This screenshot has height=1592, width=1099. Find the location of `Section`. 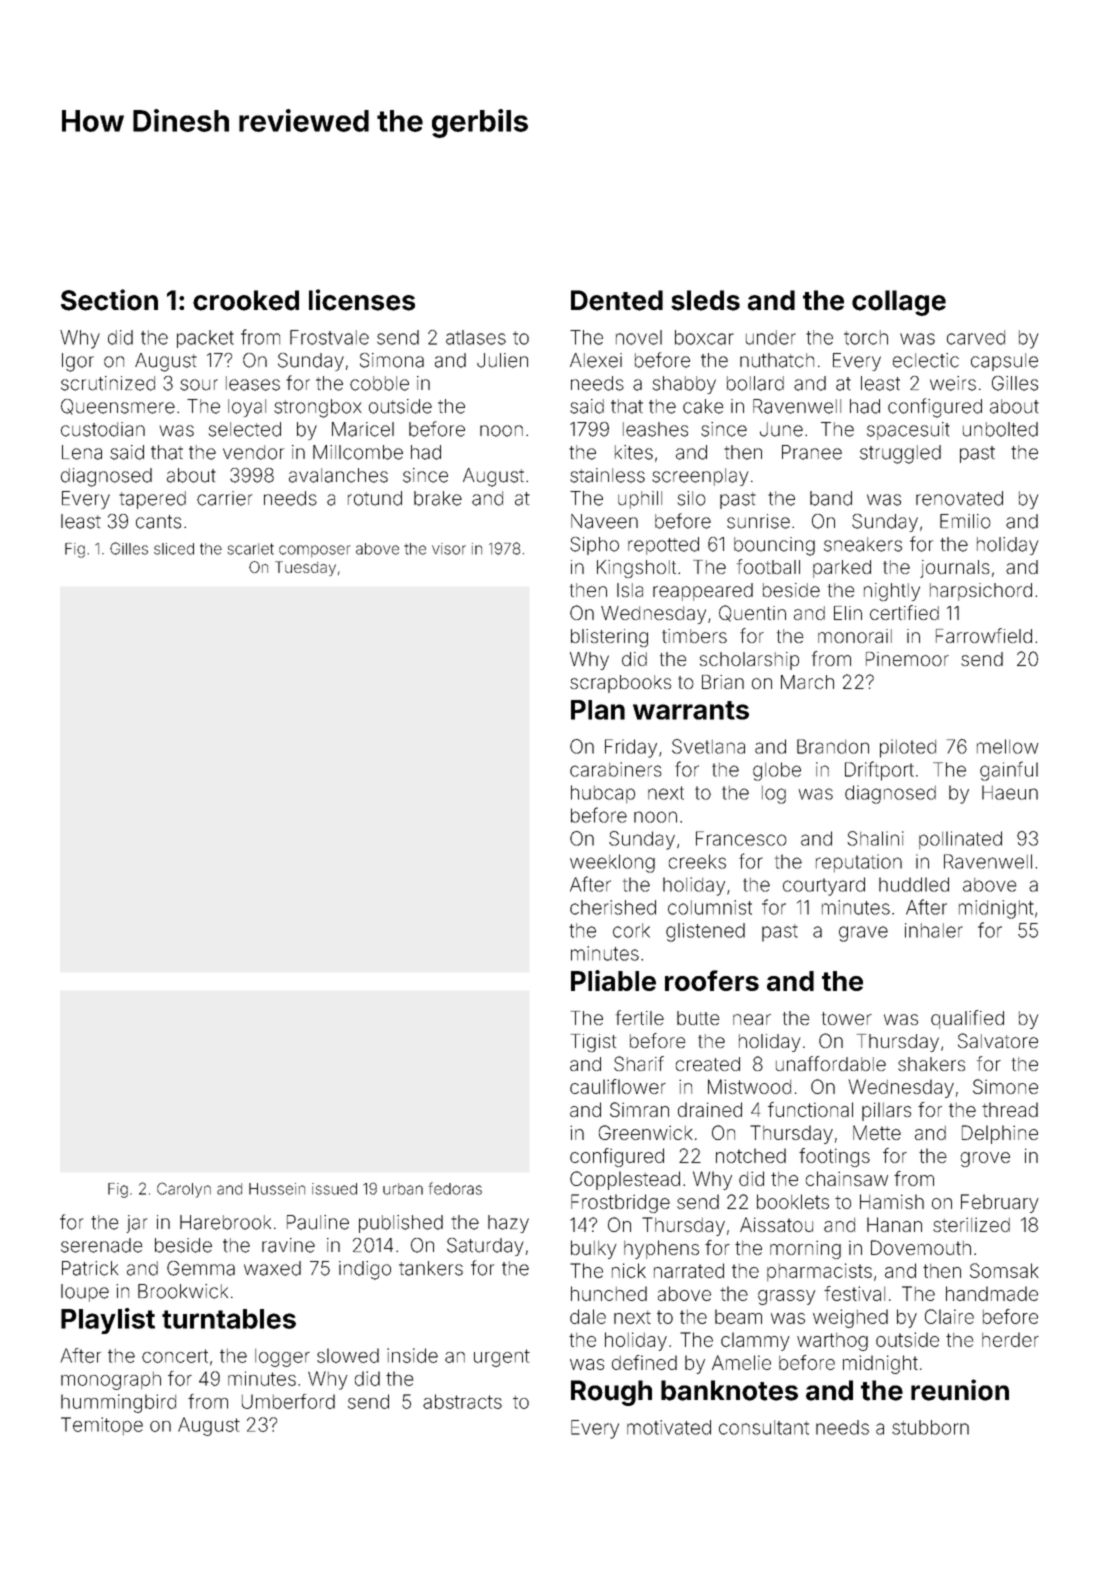

Section is located at coordinates (109, 300).
